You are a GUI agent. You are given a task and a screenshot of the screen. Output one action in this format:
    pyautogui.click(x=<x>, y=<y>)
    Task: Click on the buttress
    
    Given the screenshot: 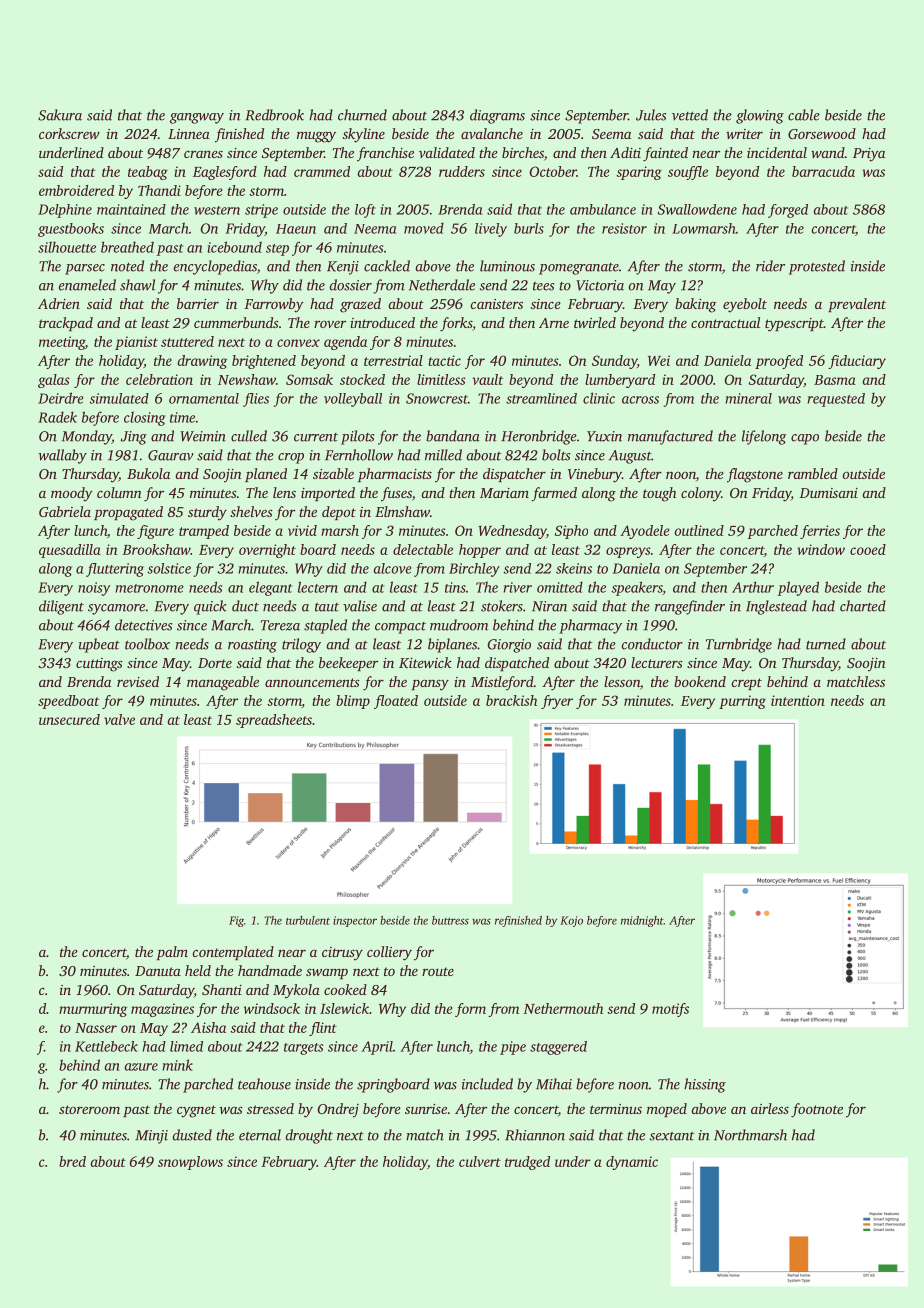 What is the action you would take?
    pyautogui.click(x=450, y=920)
